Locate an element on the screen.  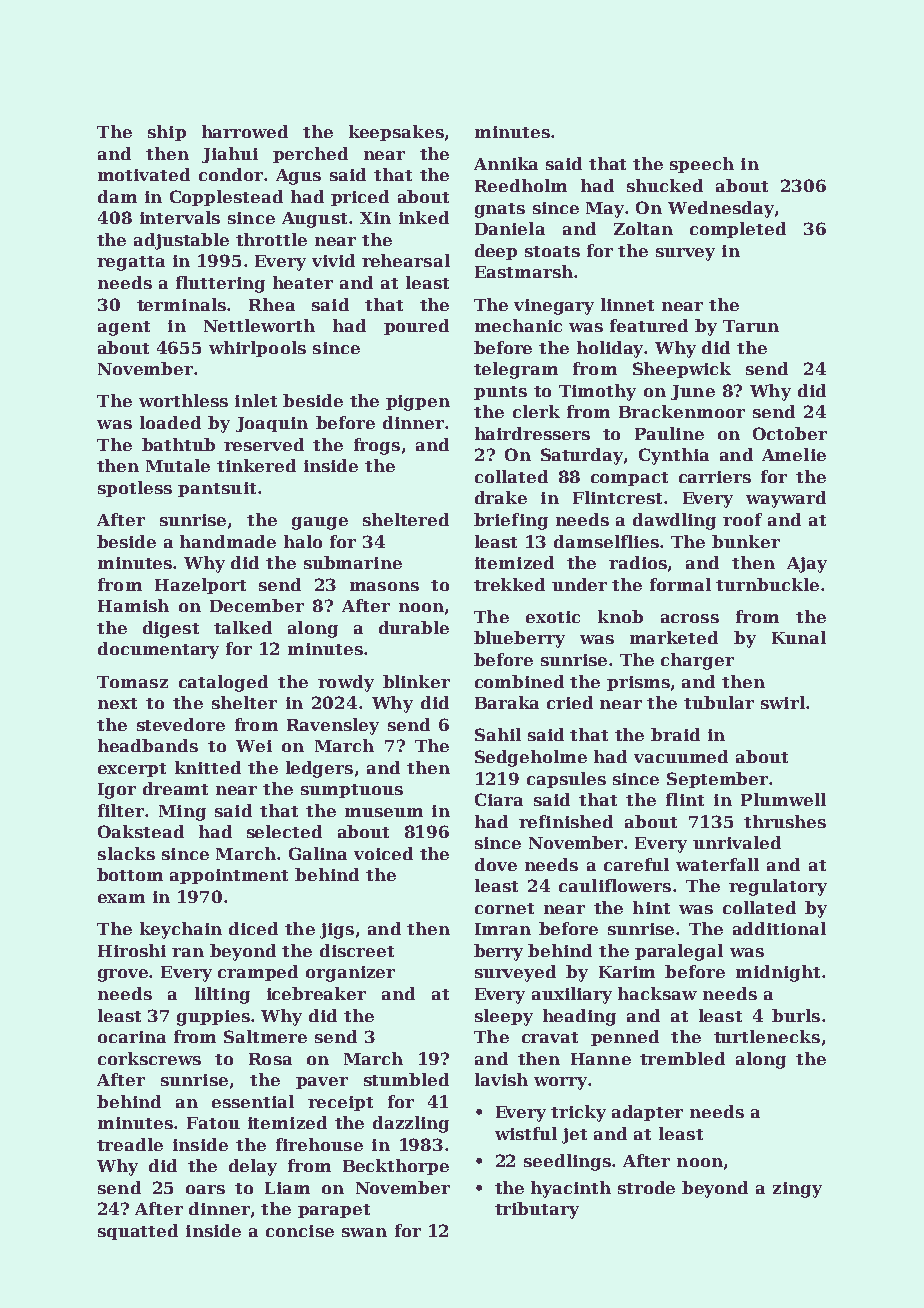
ship is located at coordinates (167, 133).
